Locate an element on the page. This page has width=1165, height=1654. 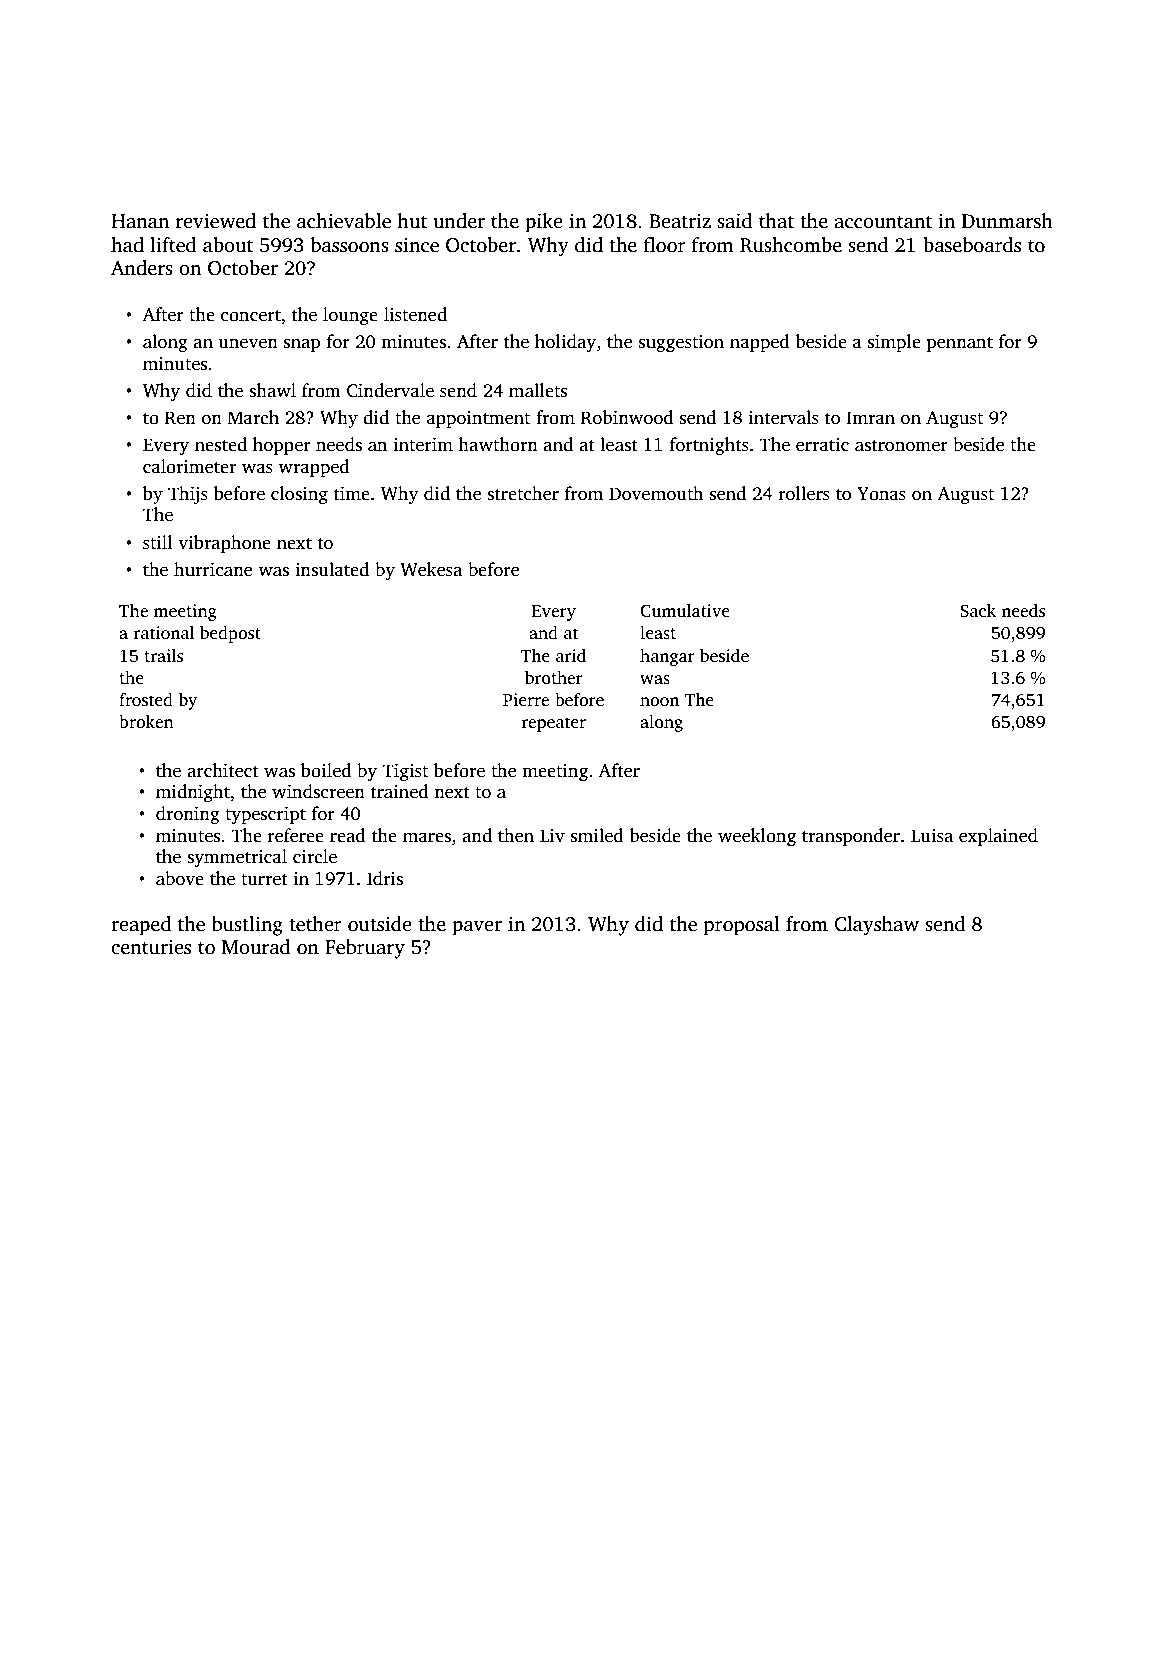
rational is located at coordinates (164, 633).
